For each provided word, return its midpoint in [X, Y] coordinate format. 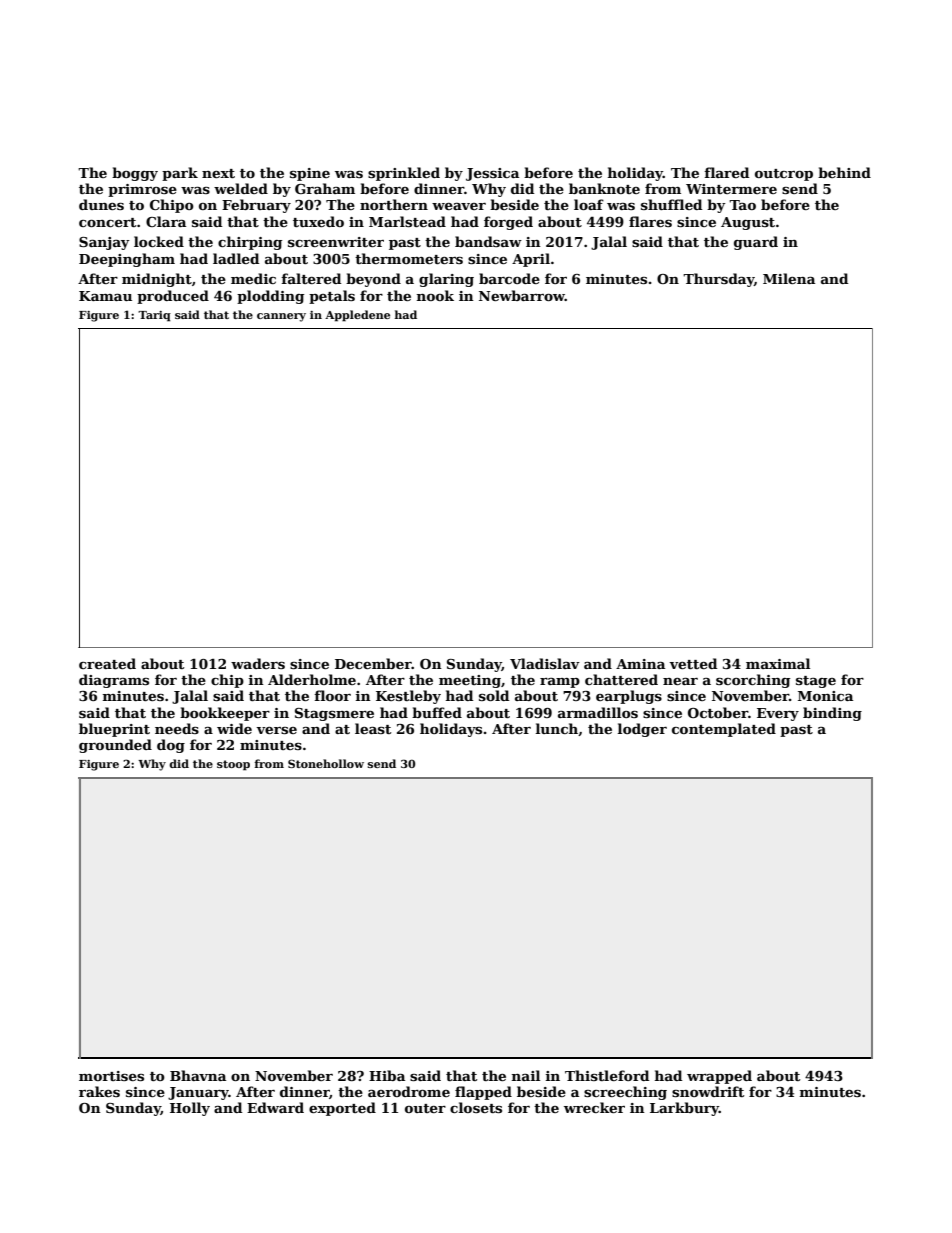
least [373, 728]
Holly [190, 1109]
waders [258, 663]
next [218, 173]
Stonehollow [326, 763]
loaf [589, 204]
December [373, 663]
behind [844, 172]
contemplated [724, 730]
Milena [789, 278]
